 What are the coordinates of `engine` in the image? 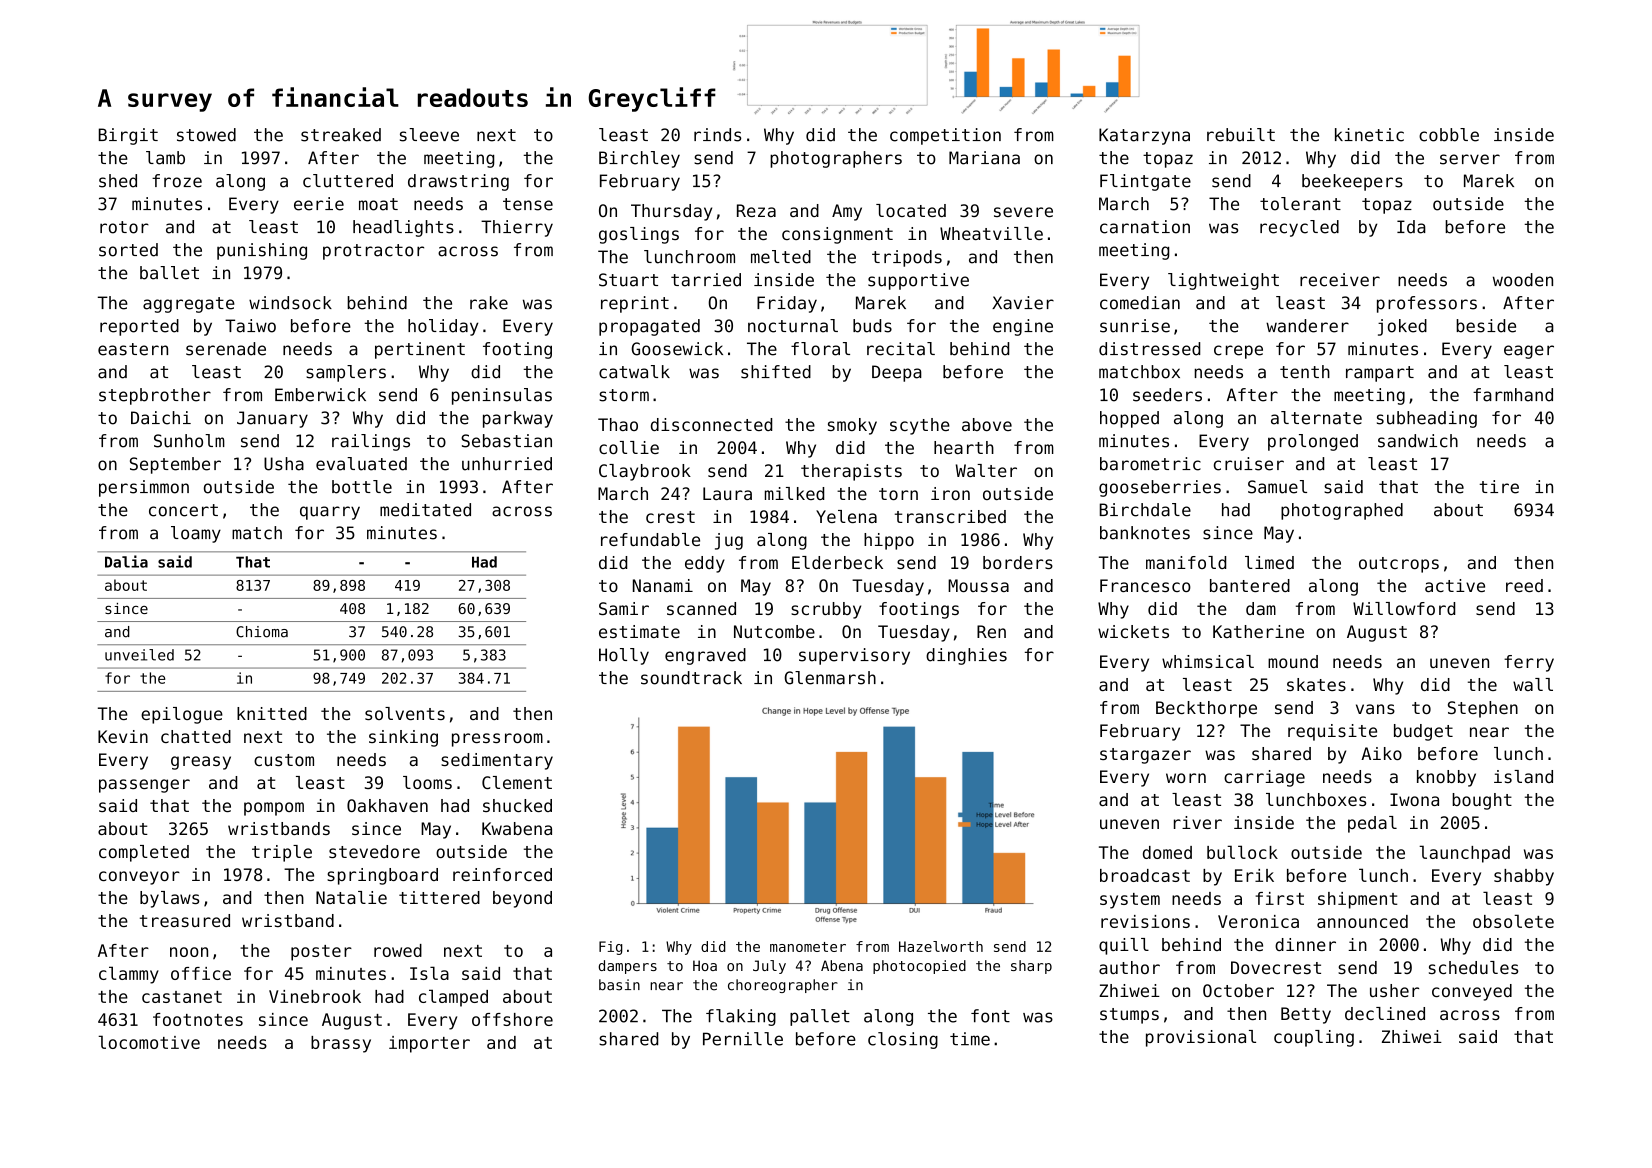 It's located at (1023, 327).
